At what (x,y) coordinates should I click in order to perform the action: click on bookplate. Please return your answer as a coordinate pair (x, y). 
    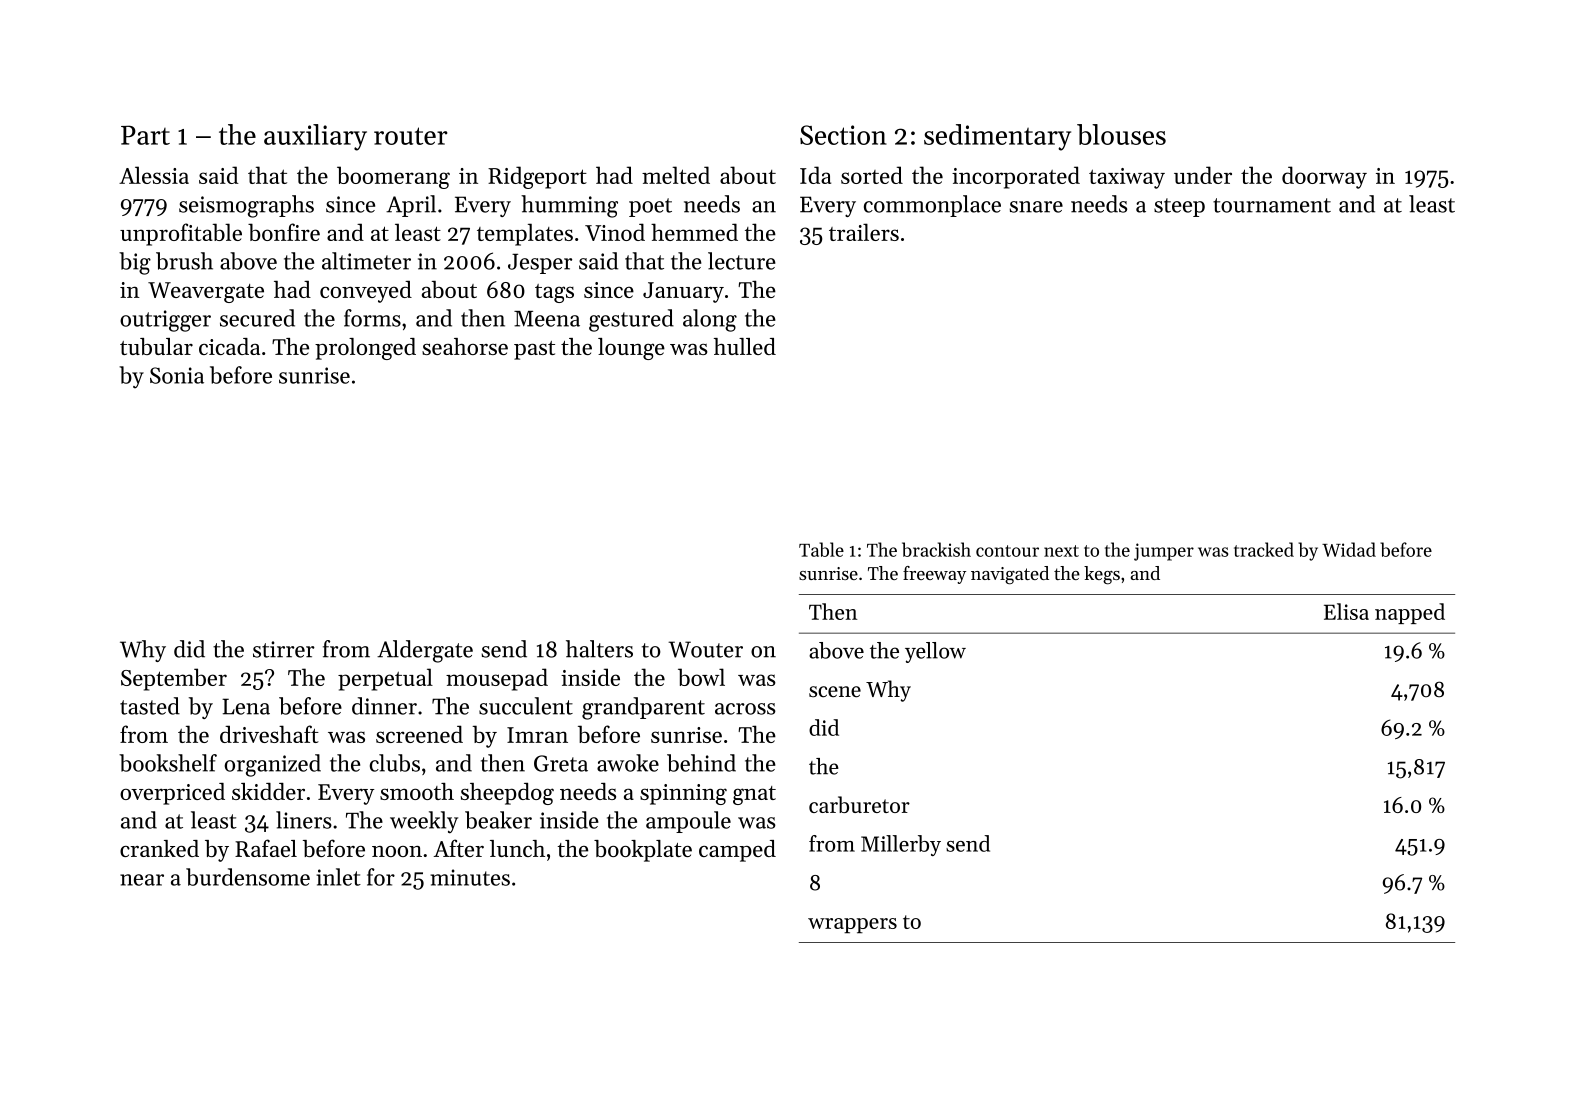
    Looking at the image, I should click on (643, 851).
